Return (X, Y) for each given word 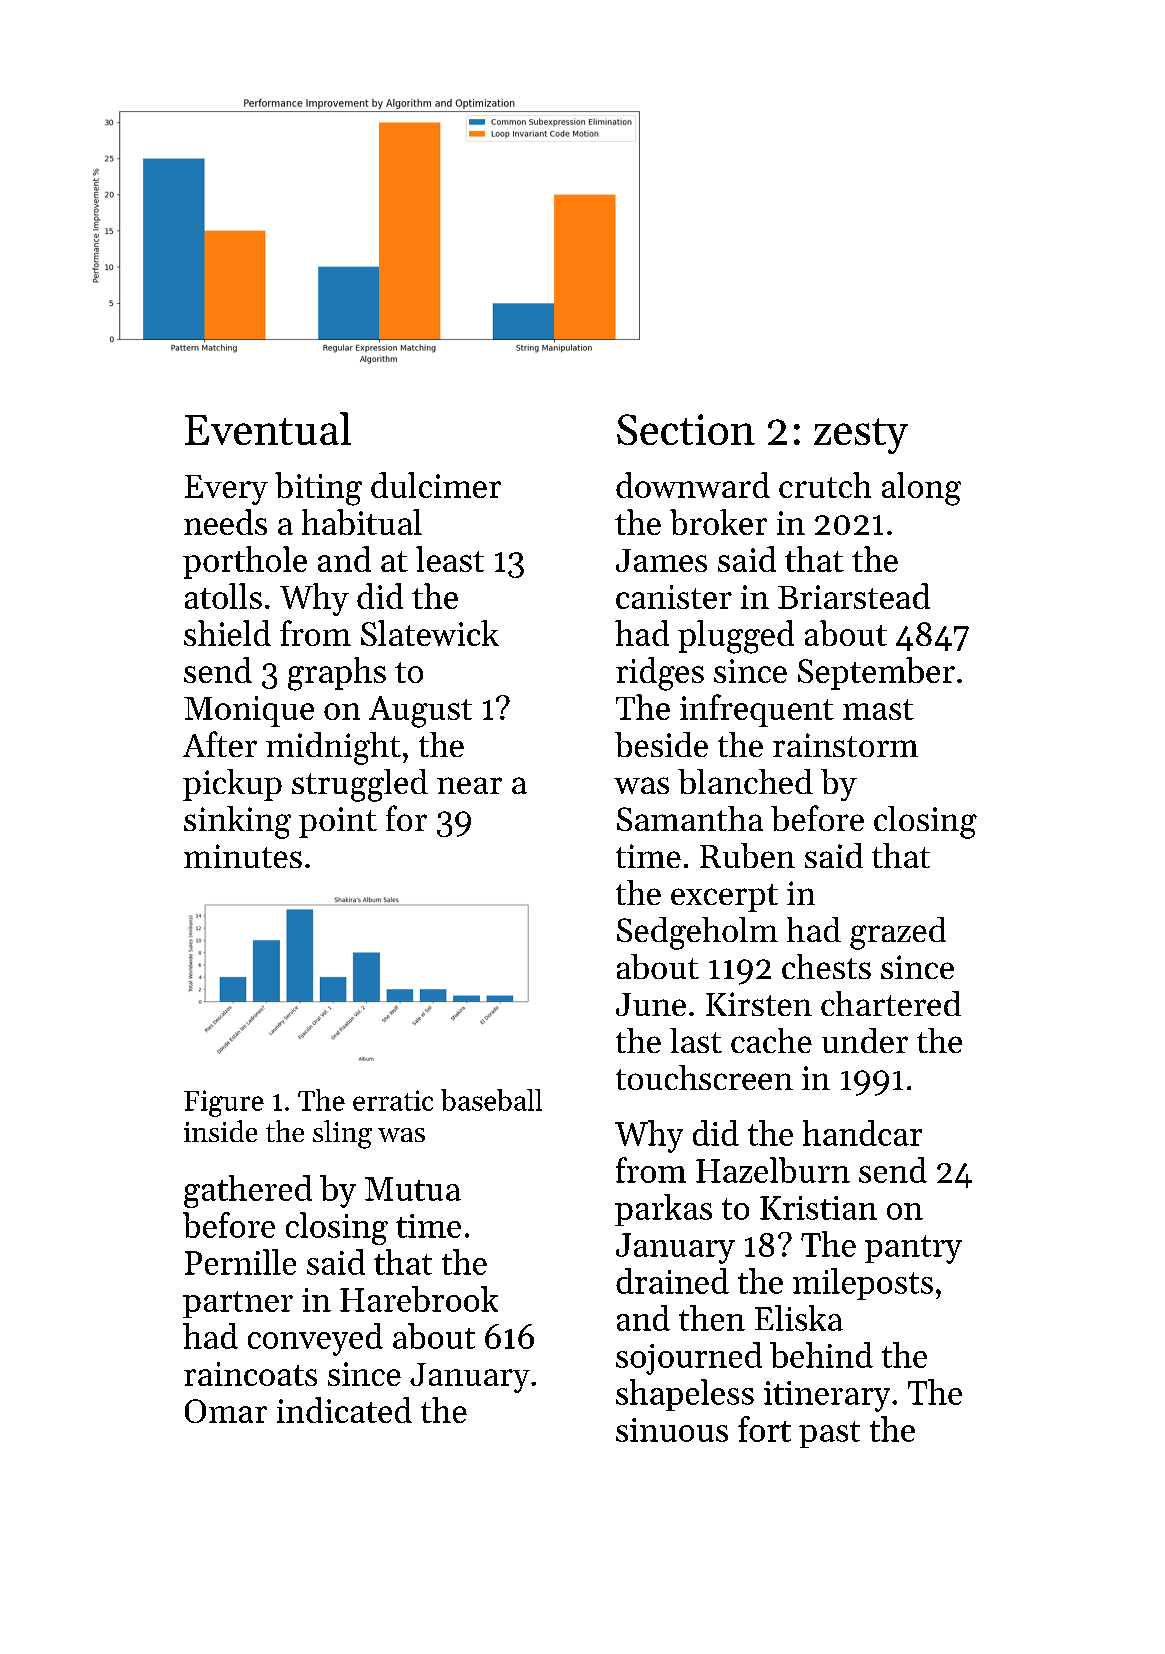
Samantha (690, 818)
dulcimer (436, 485)
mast (878, 709)
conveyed (315, 1339)
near (469, 785)
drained (672, 1281)
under (865, 1040)
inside (220, 1131)
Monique (249, 711)
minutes (243, 856)
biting (318, 489)
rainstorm (845, 745)
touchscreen (704, 1077)
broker (718, 522)
